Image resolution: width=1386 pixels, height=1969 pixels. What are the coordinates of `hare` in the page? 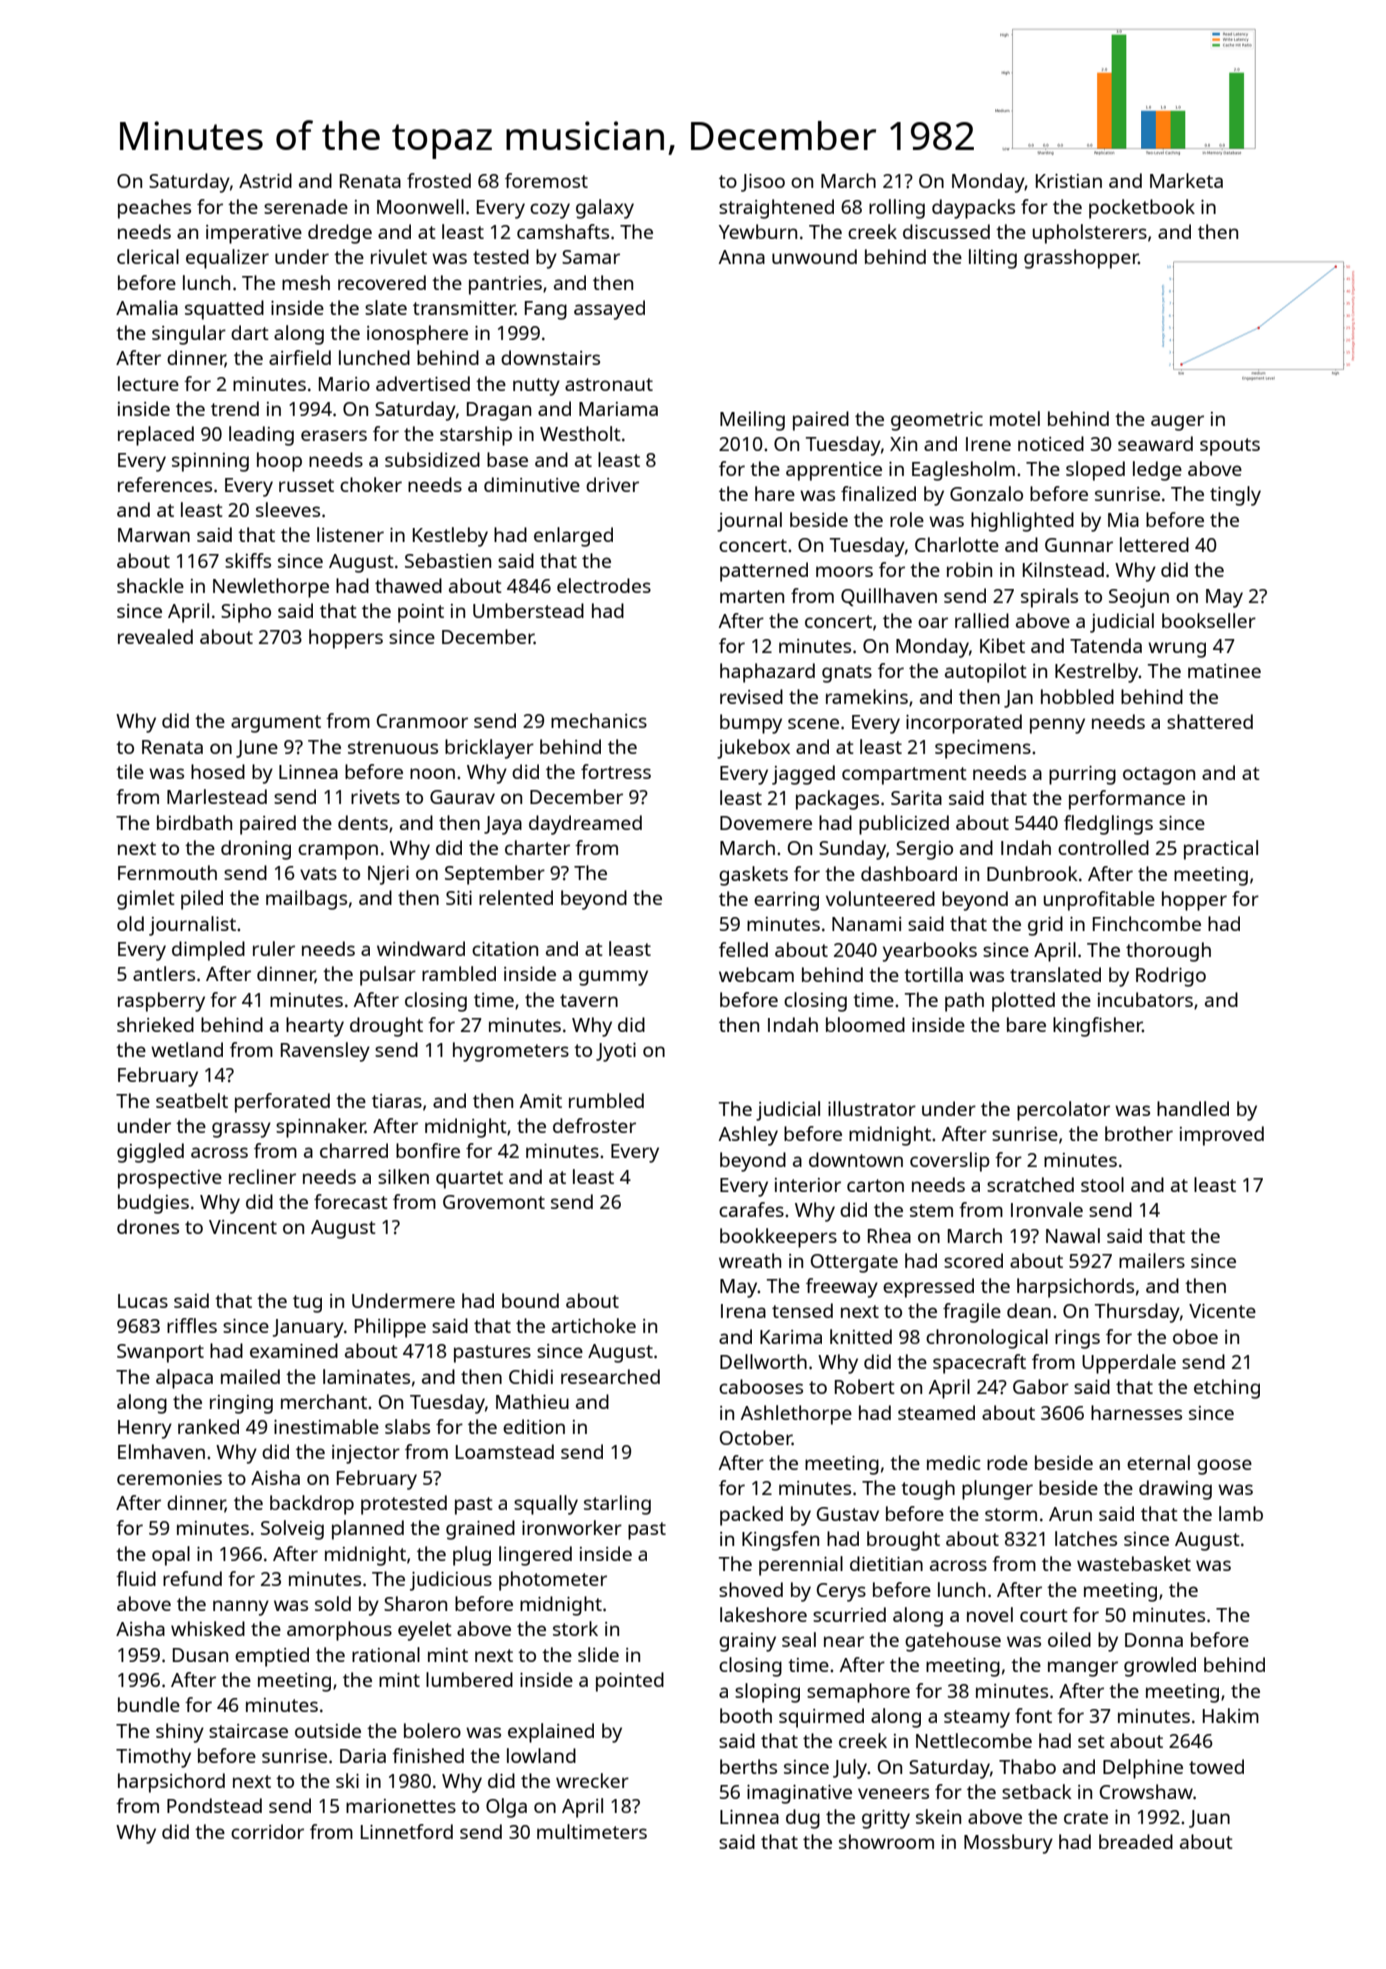 It's located at (775, 493).
